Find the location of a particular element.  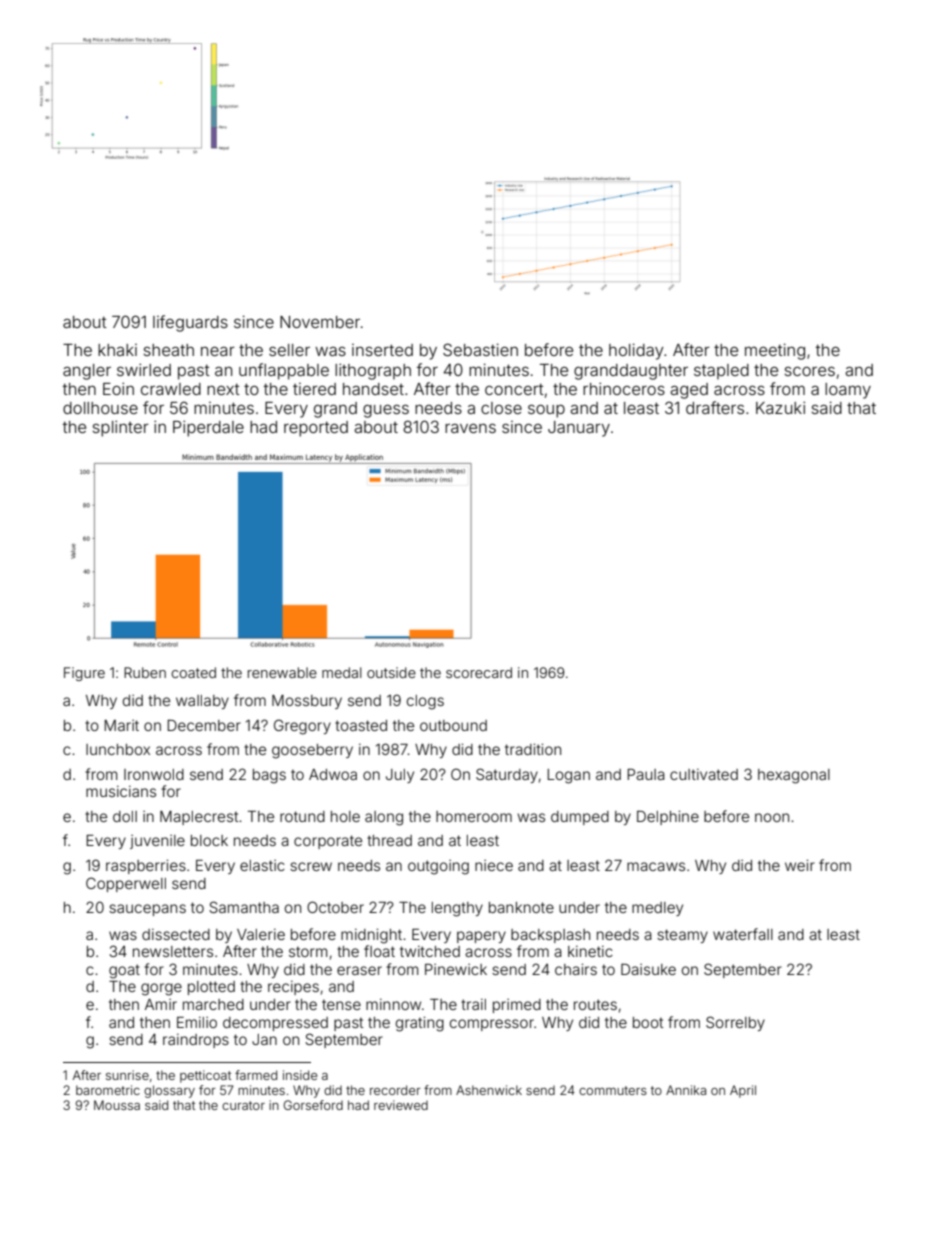

Sebastien is located at coordinates (480, 349).
